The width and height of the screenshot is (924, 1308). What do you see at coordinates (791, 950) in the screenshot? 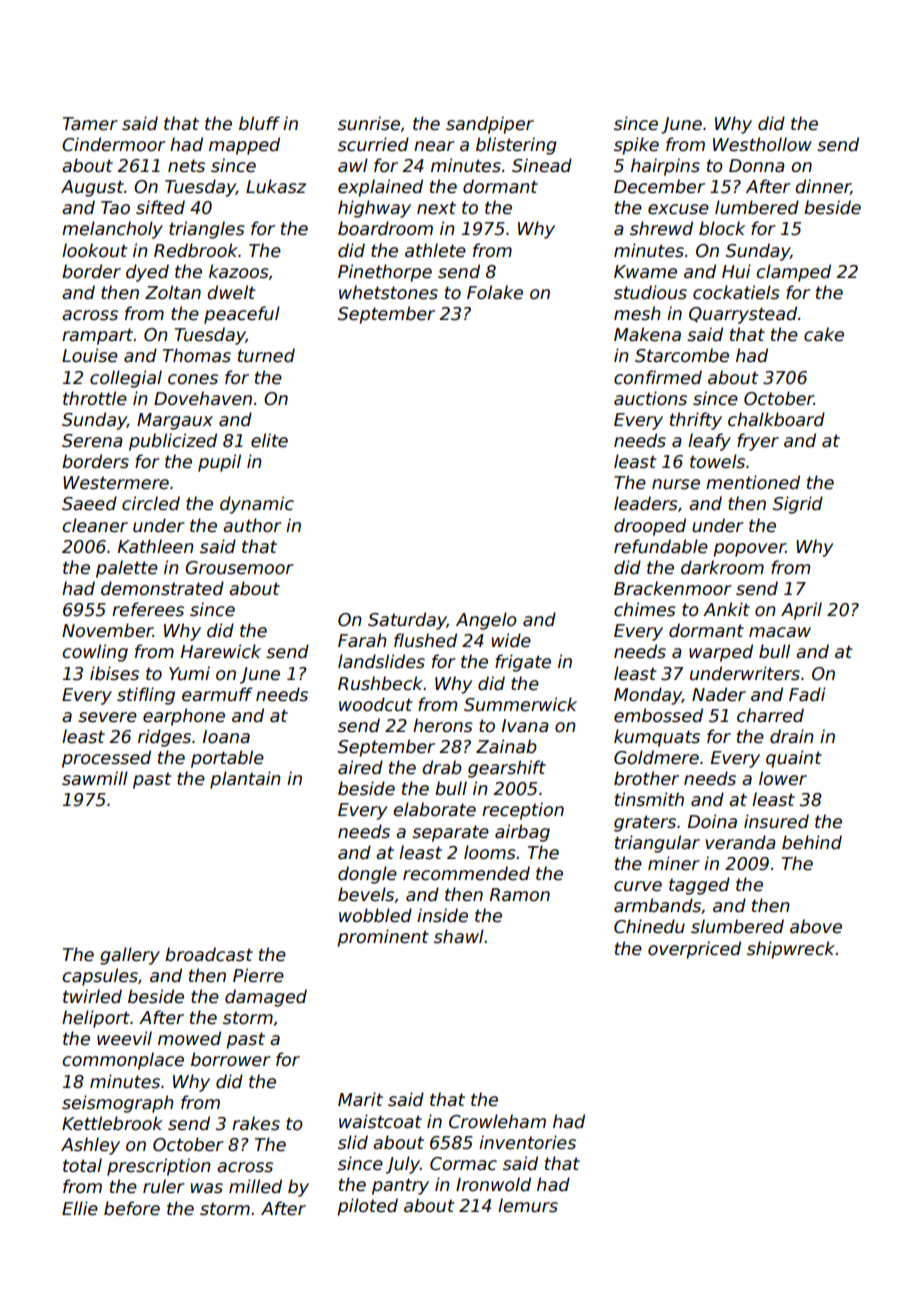
I see `shipwreck` at bounding box center [791, 950].
